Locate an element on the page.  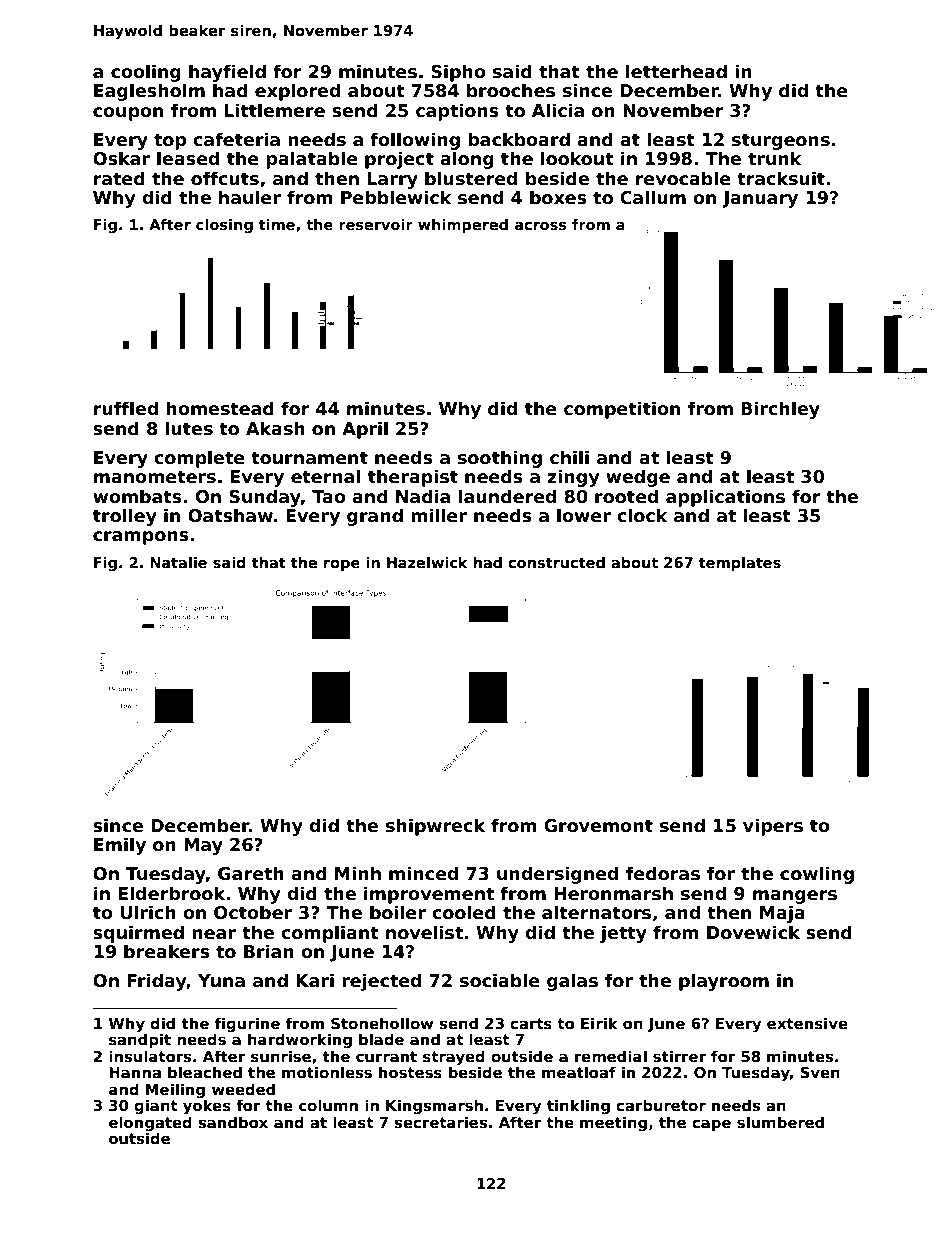
clock is located at coordinates (642, 515).
